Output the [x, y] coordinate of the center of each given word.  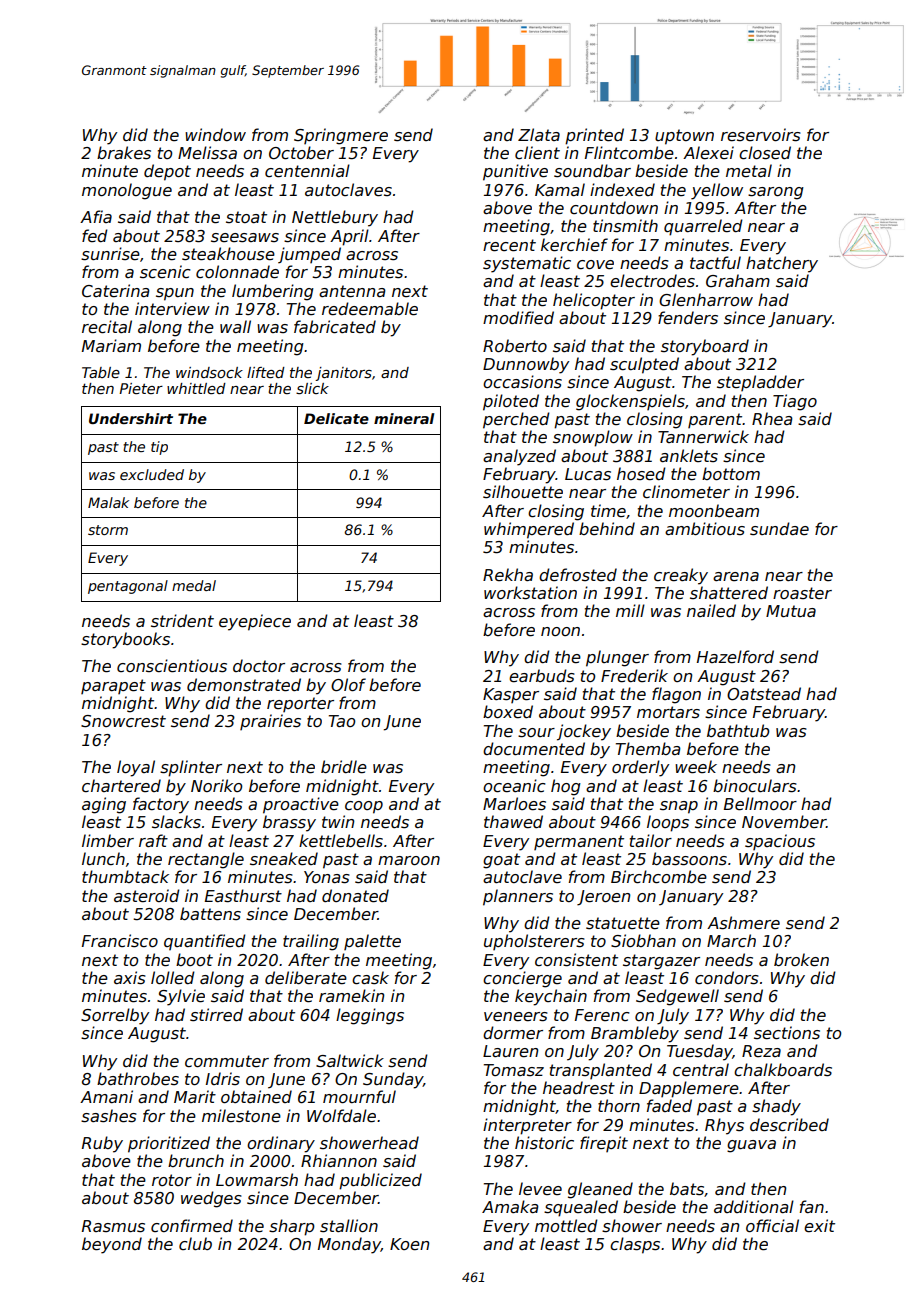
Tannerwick [703, 436]
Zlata [539, 134]
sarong [776, 193]
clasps [635, 1245]
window [215, 134]
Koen [409, 1244]
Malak [108, 502]
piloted [511, 402]
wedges [211, 1199]
